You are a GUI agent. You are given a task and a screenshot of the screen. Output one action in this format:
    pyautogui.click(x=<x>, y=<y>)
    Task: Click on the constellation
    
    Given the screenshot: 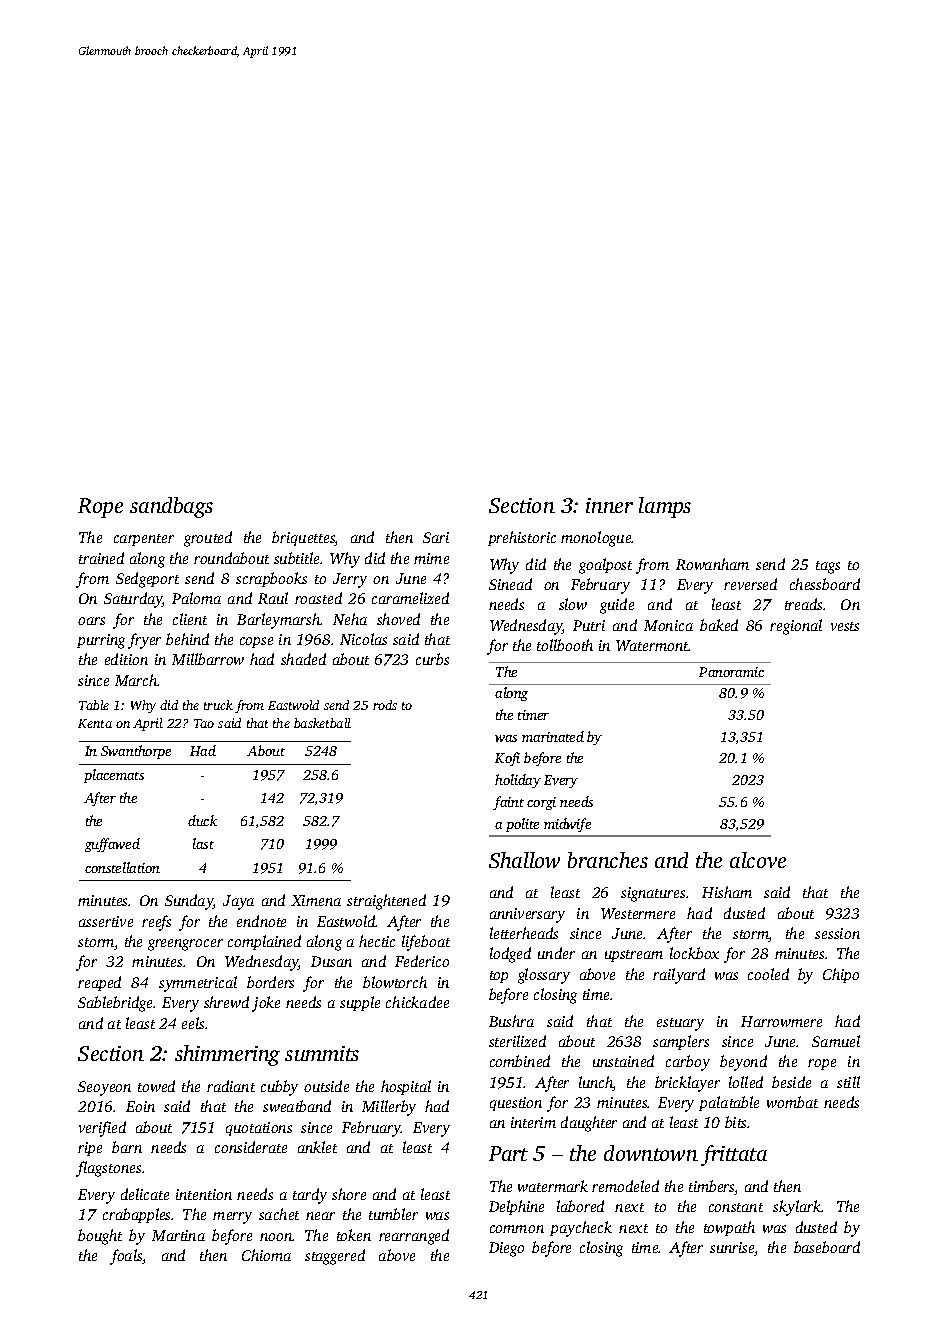 What is the action you would take?
    pyautogui.click(x=122, y=867)
